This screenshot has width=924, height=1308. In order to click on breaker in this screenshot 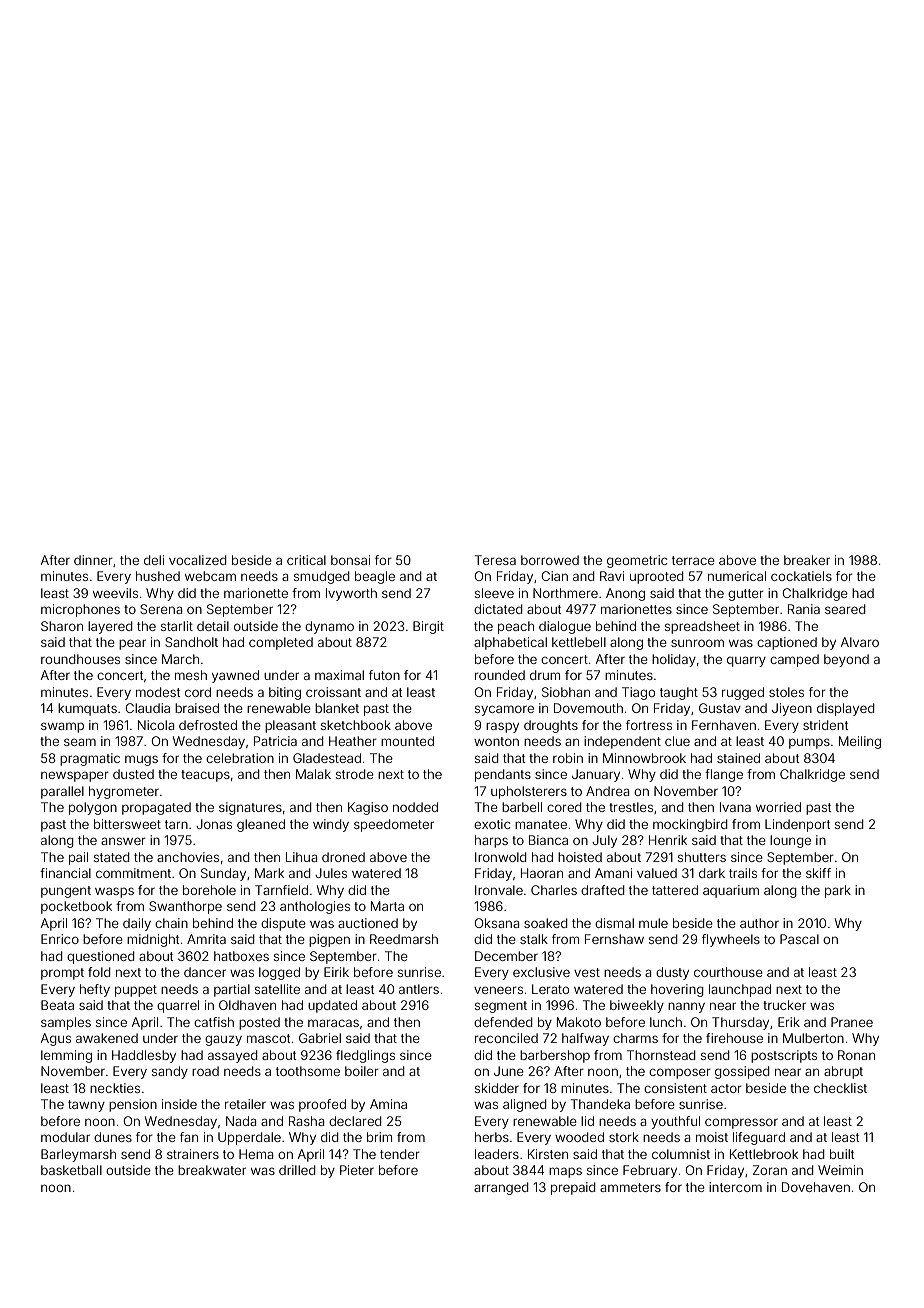, I will do `click(807, 560)`.
